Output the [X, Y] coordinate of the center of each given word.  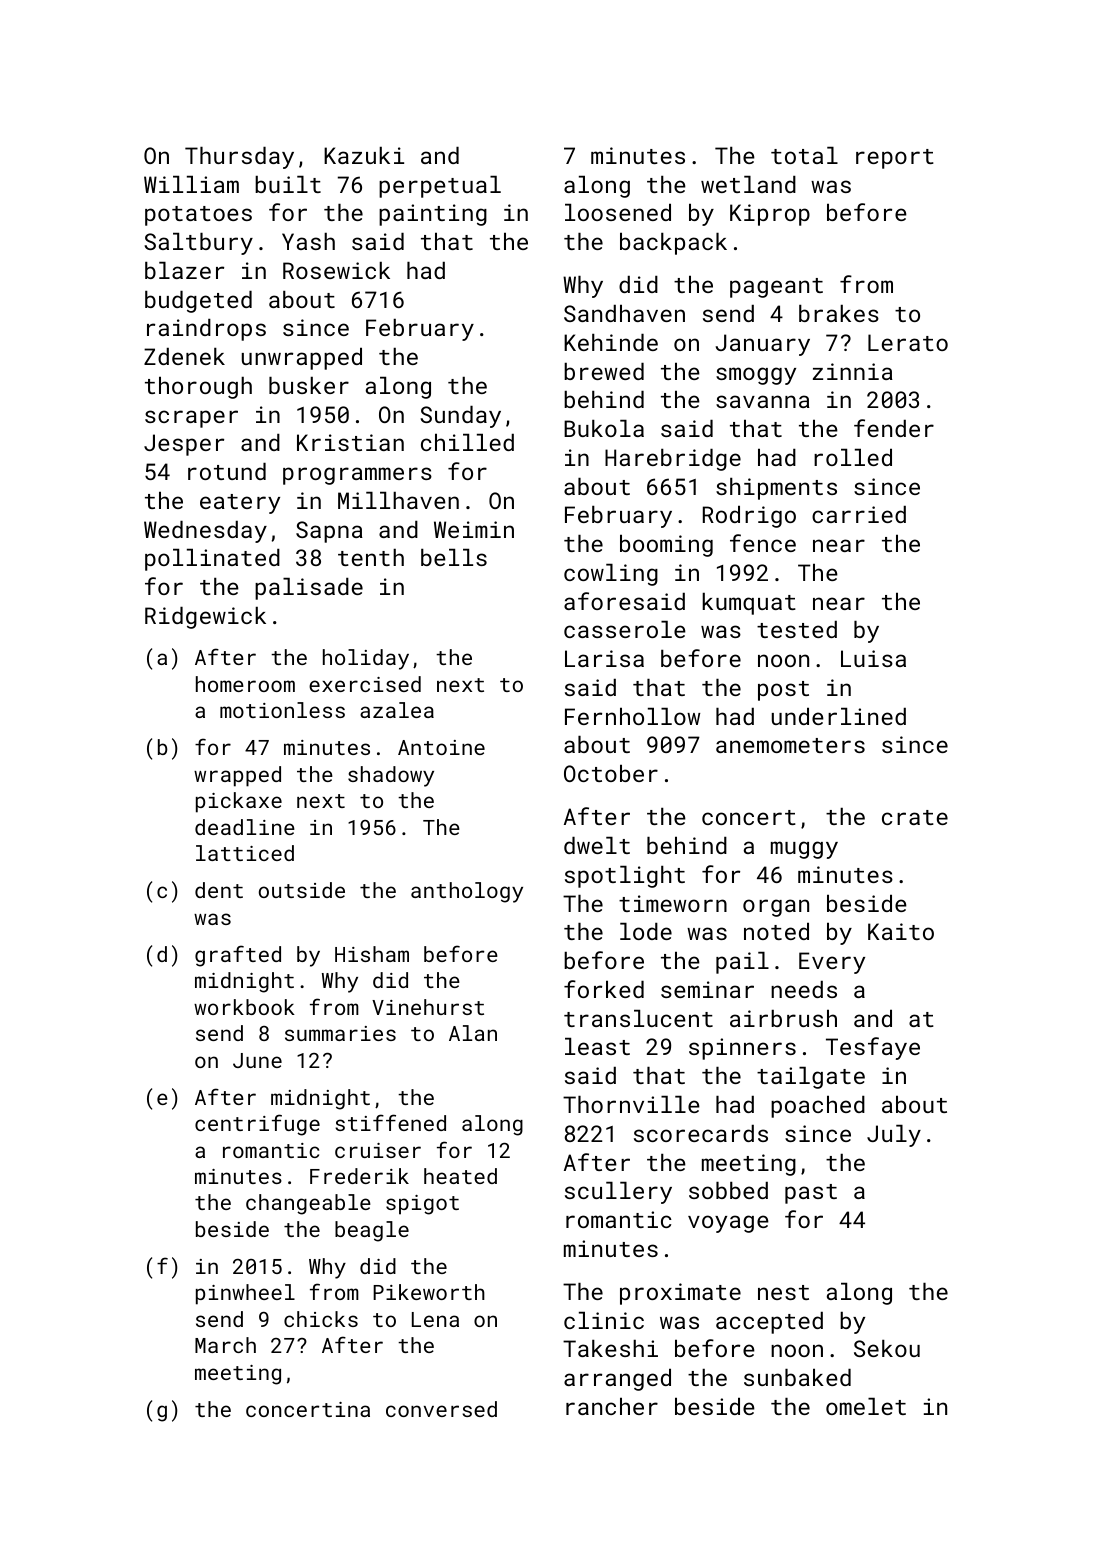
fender [894, 428]
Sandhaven [624, 313]
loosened [618, 212]
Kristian [350, 442]
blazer [184, 270]
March [225, 1345]
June [257, 1060]
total [804, 155]
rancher [612, 1406]
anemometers [790, 745]
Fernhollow [632, 716]
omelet [866, 1406]
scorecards [701, 1133]
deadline [245, 827]
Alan [473, 1033]
